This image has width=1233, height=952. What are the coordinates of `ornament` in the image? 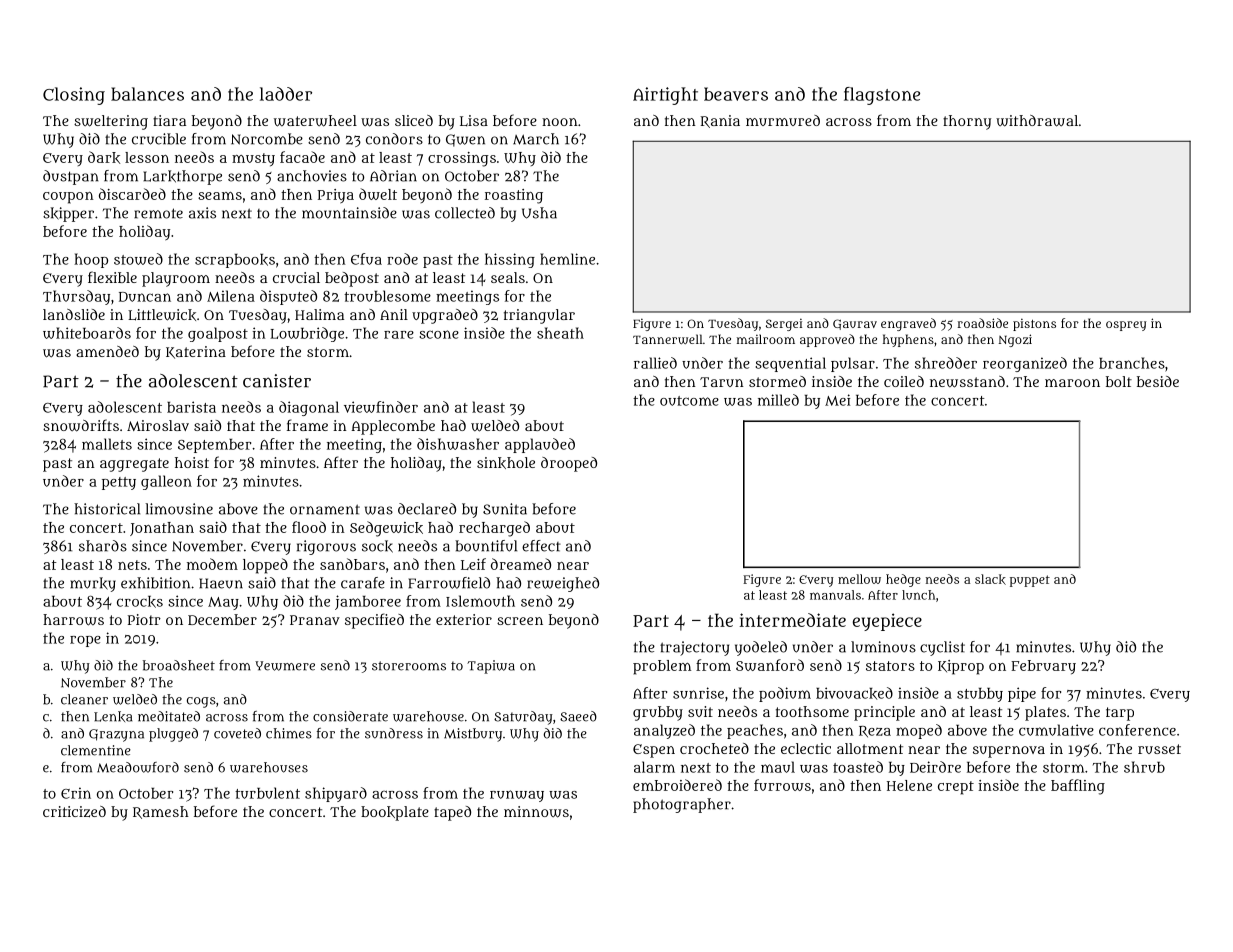 It's located at (325, 509).
